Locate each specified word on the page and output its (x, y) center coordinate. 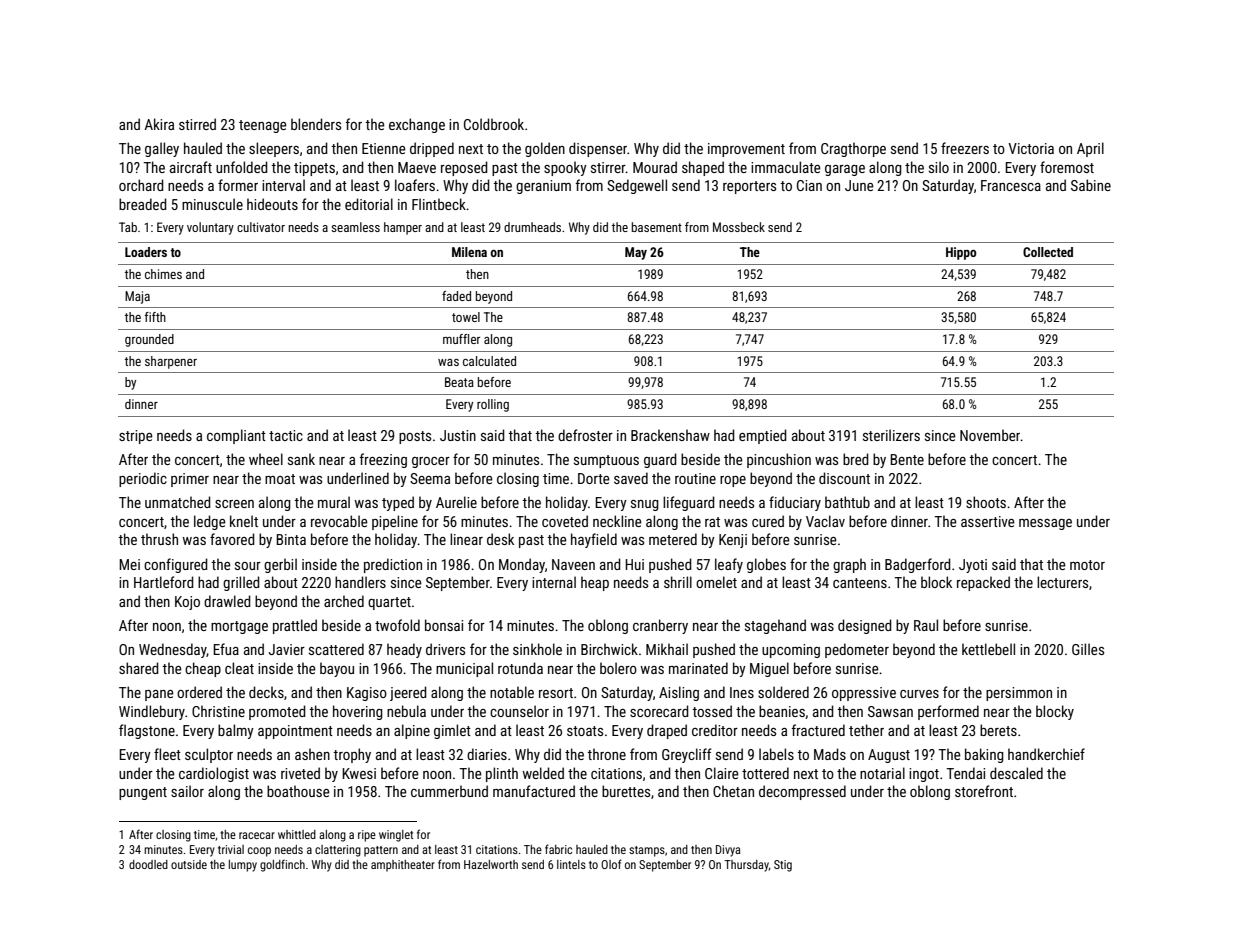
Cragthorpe (853, 149)
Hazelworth (491, 864)
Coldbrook (494, 124)
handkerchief (1046, 754)
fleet (167, 754)
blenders (316, 124)
